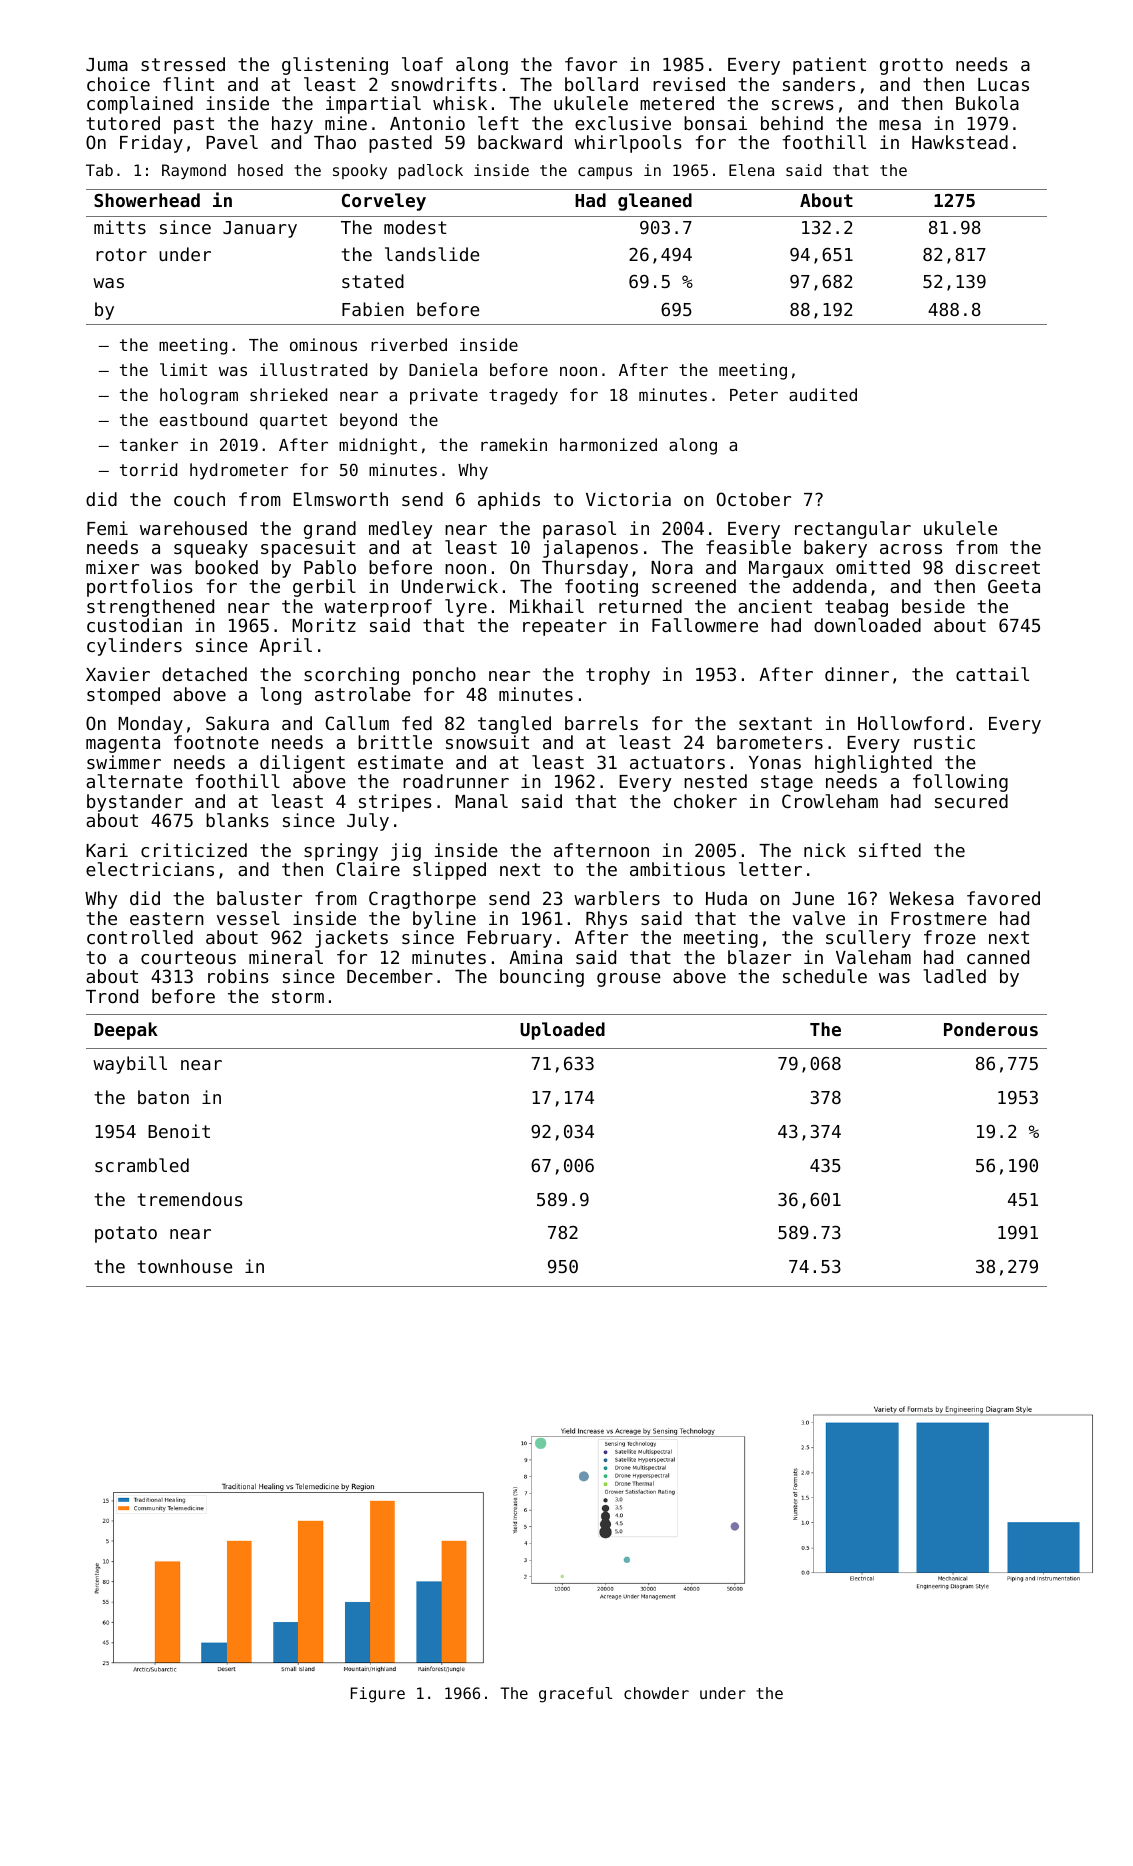  Describe the element at coordinates (656, 1693) in the screenshot. I see `chowder` at that location.
